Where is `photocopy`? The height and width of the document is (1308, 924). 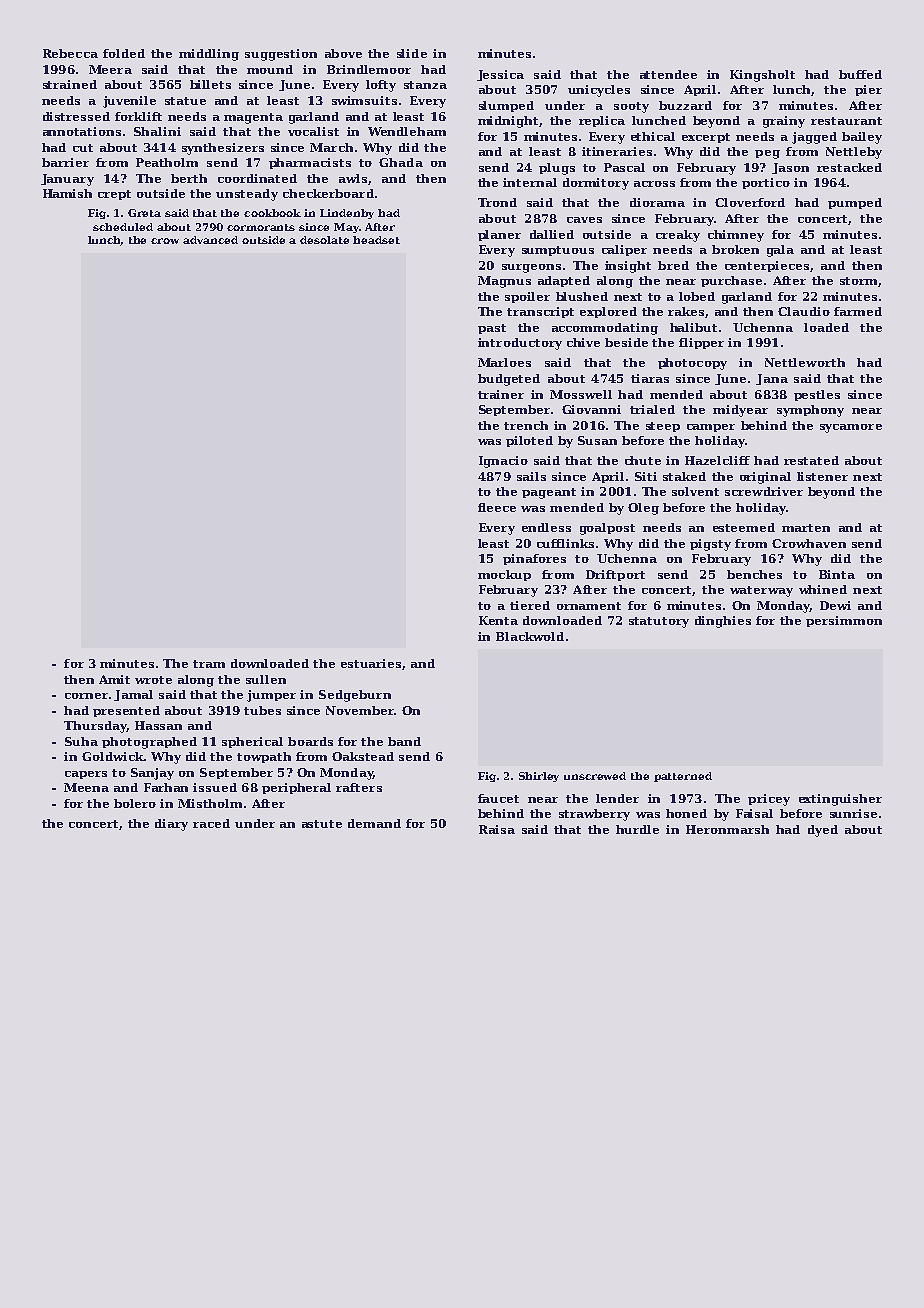
photocopy is located at coordinates (692, 364).
